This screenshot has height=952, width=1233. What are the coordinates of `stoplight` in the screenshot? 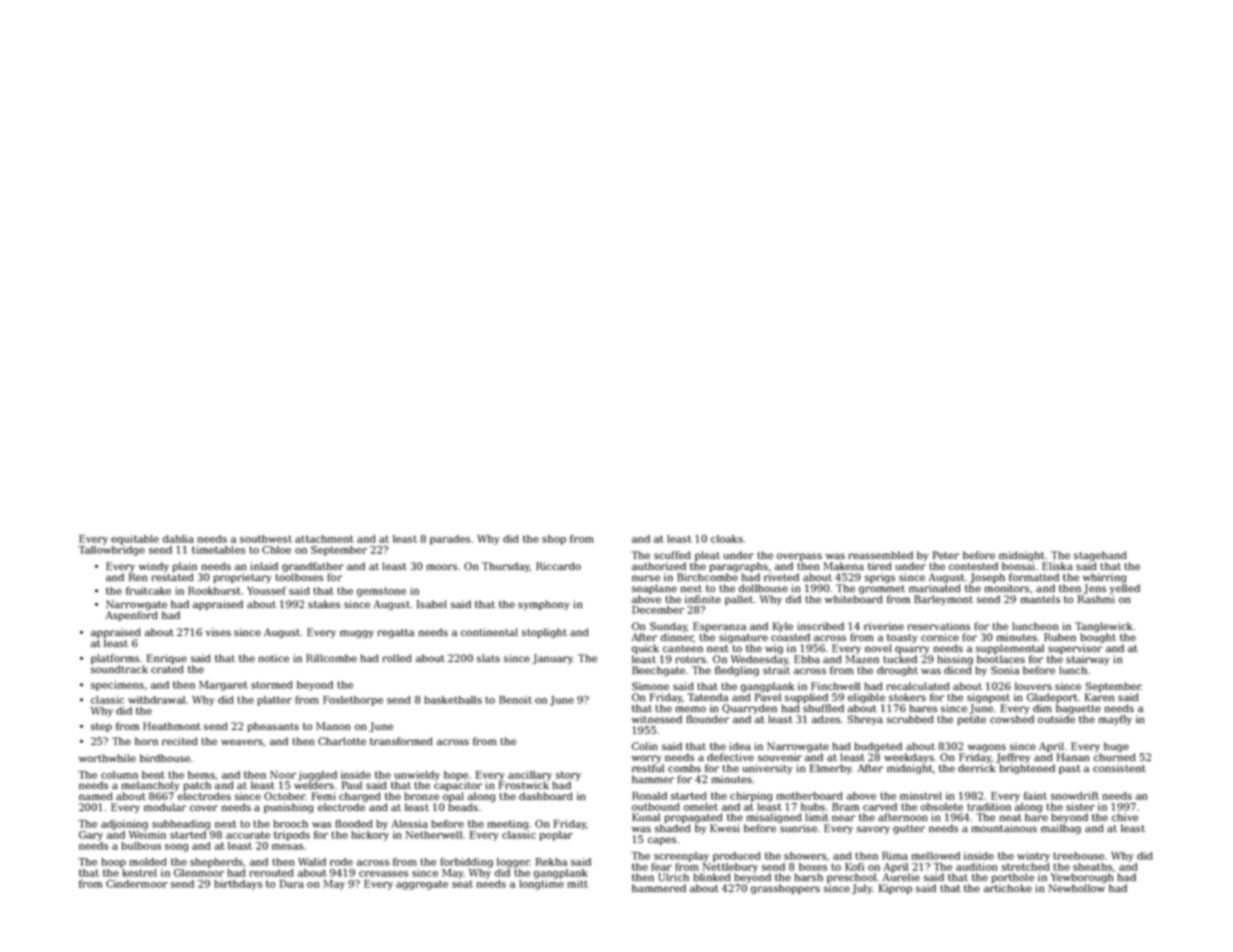 It's located at (544, 633).
